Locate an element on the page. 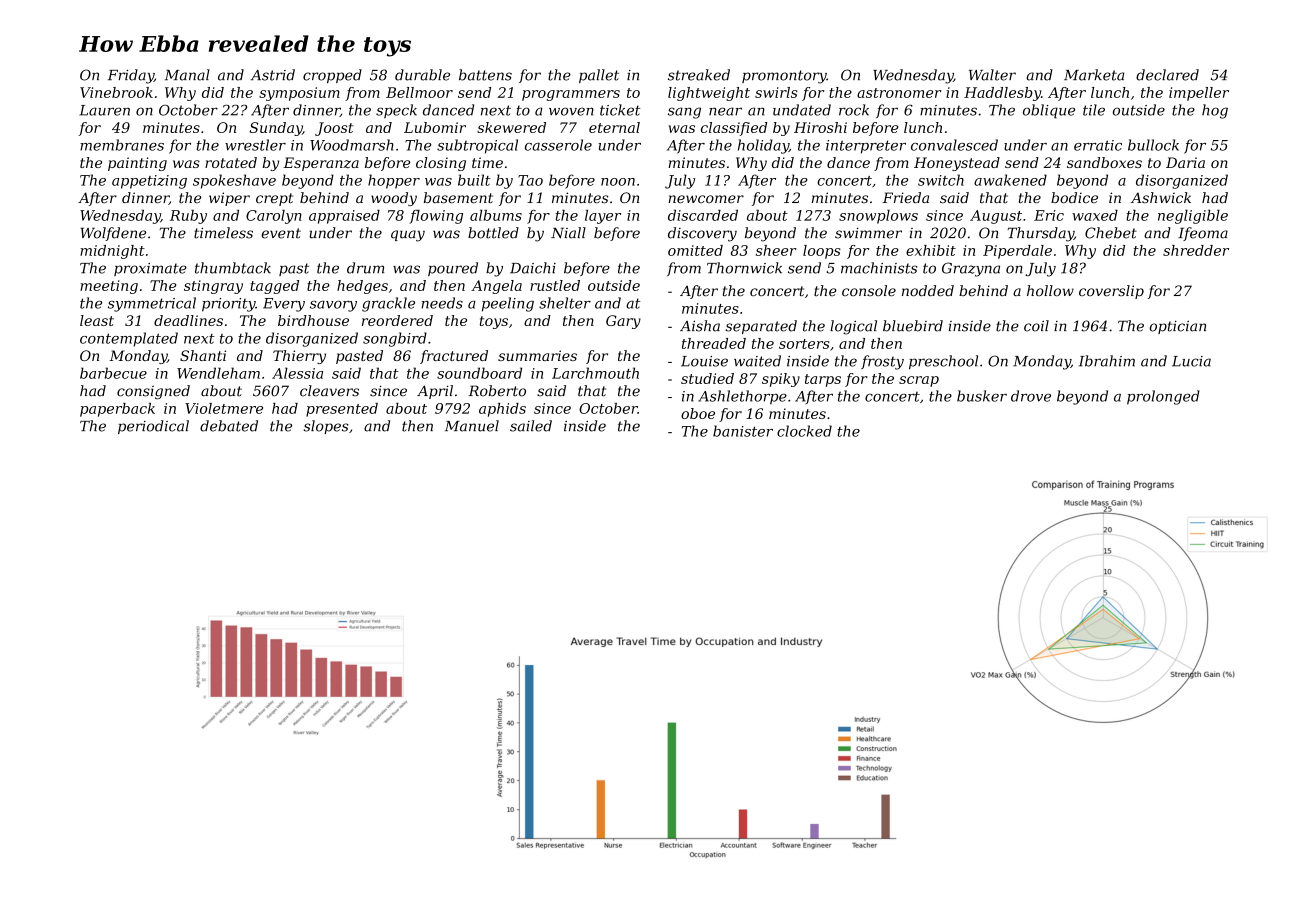 This document has width=1308, height=924. streaked is located at coordinates (699, 75).
